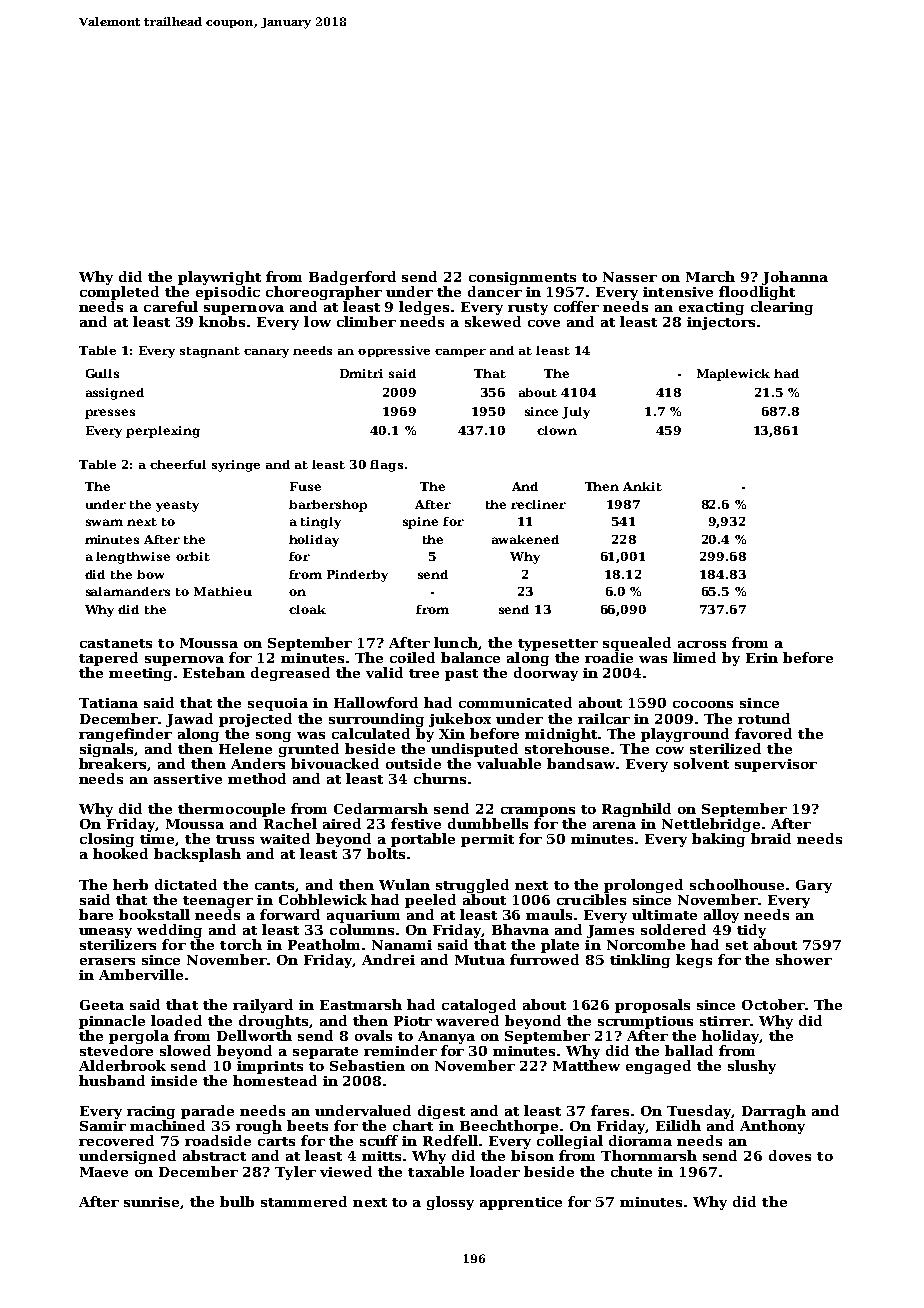 This page has width=924, height=1308. Describe the element at coordinates (710, 276) in the page. I see `March` at that location.
